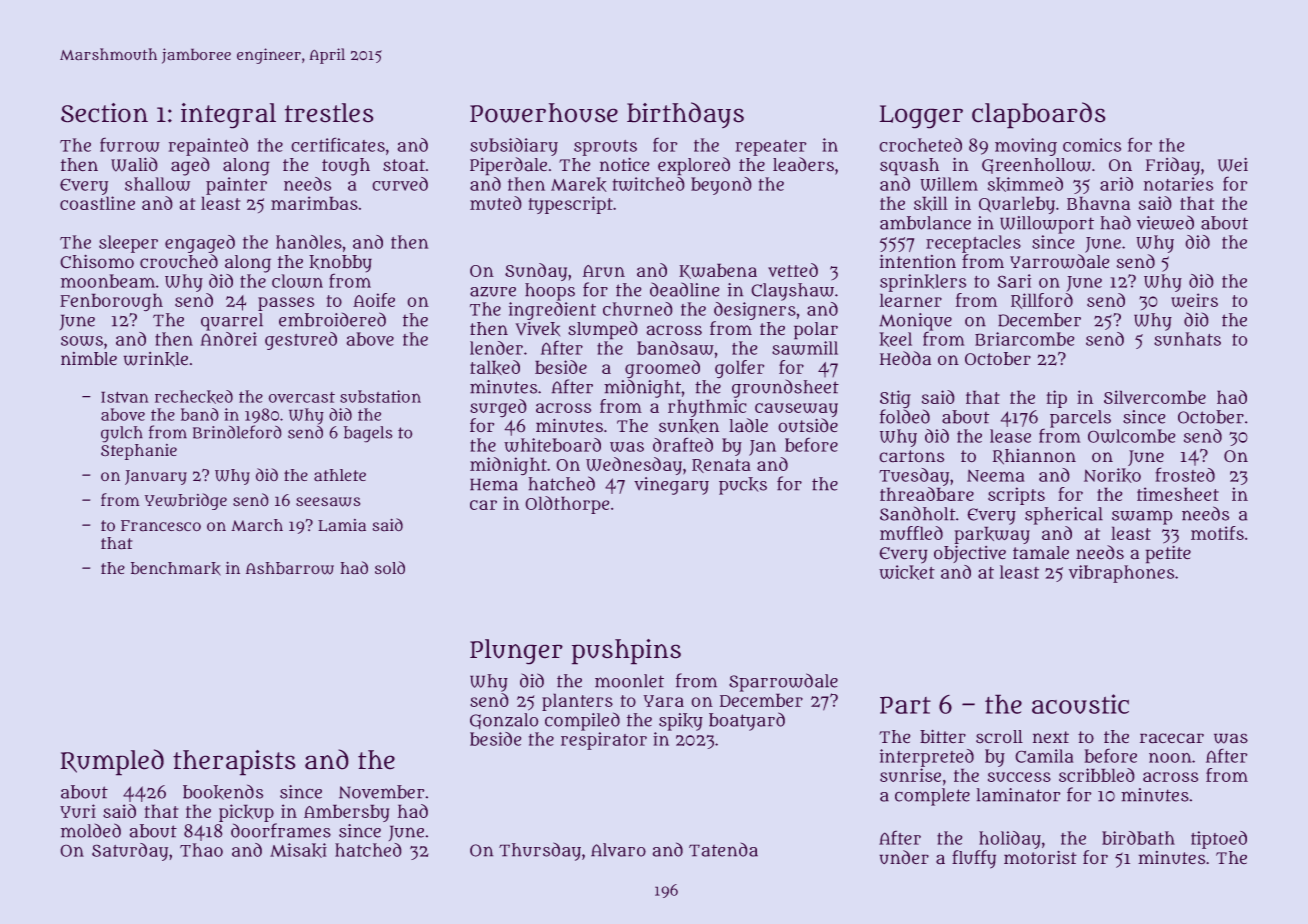  What do you see at coordinates (228, 115) in the screenshot?
I see `integral` at bounding box center [228, 115].
